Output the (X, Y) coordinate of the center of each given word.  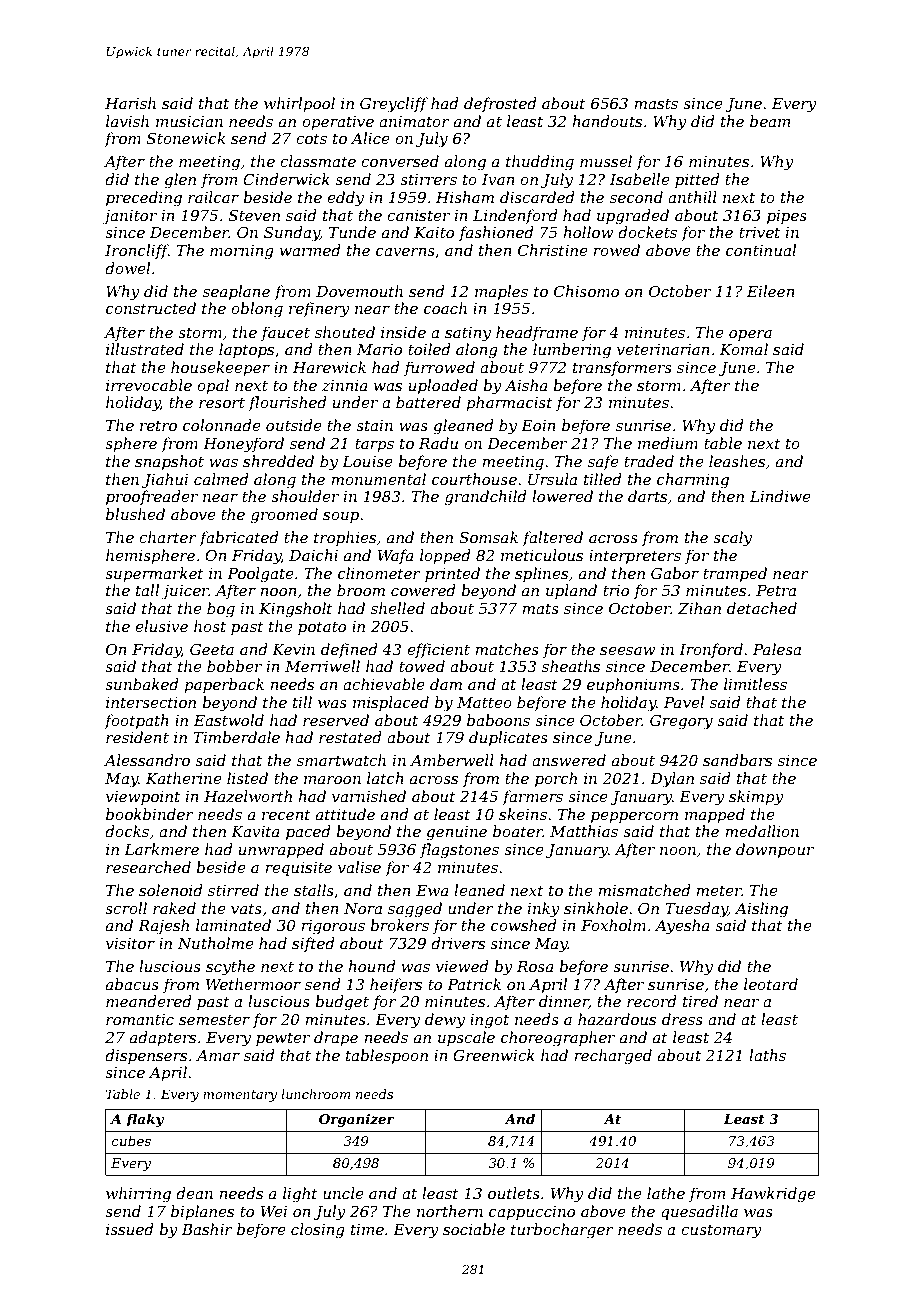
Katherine (184, 778)
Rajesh (163, 927)
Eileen (771, 291)
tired (700, 1001)
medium (668, 443)
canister (418, 215)
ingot (489, 1021)
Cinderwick (286, 179)
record (652, 1001)
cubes (131, 1140)
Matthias (584, 831)
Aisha (526, 385)
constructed (151, 308)
